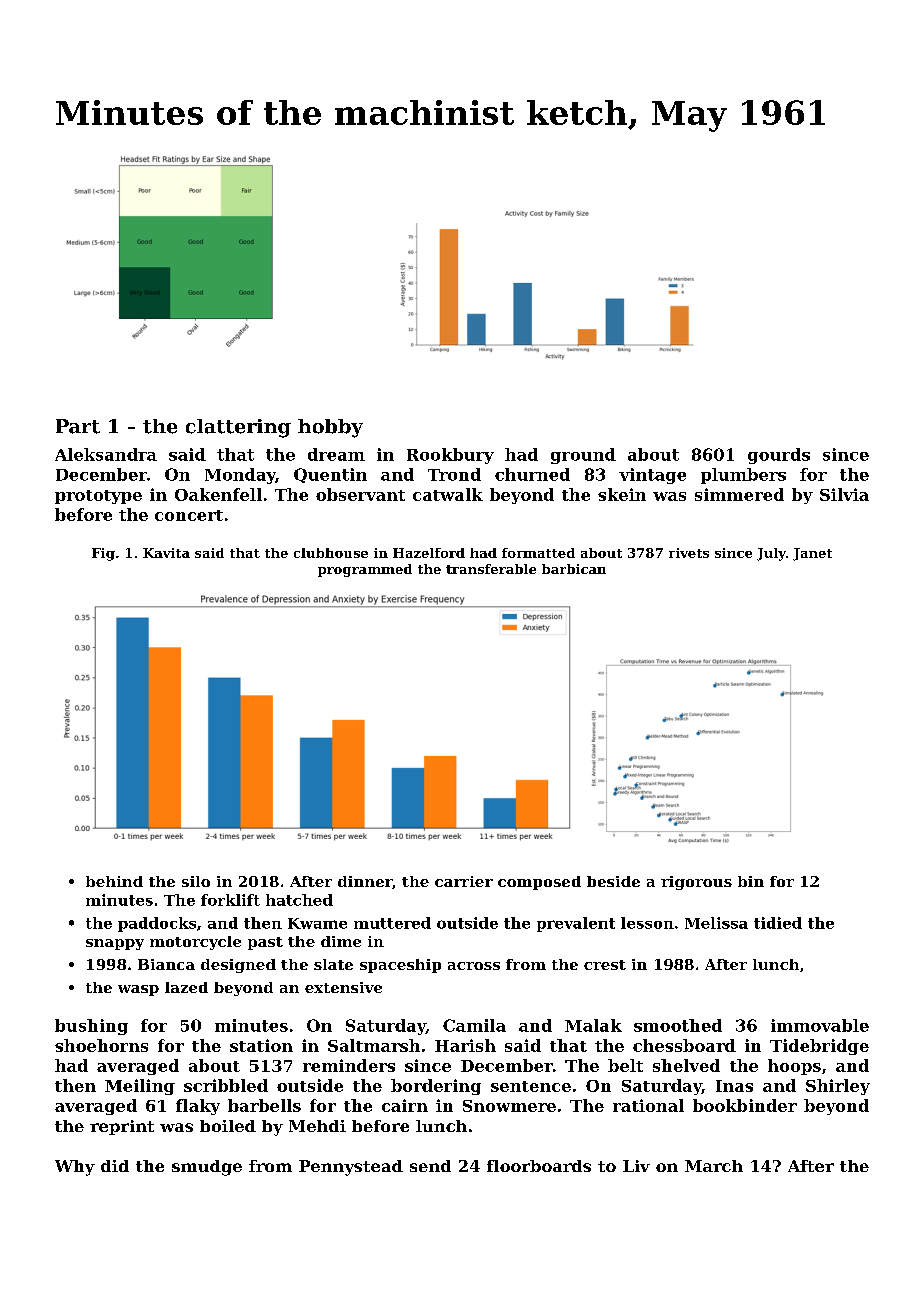 The height and width of the screenshot is (1308, 924). What do you see at coordinates (365, 881) in the screenshot?
I see `dinner` at bounding box center [365, 881].
